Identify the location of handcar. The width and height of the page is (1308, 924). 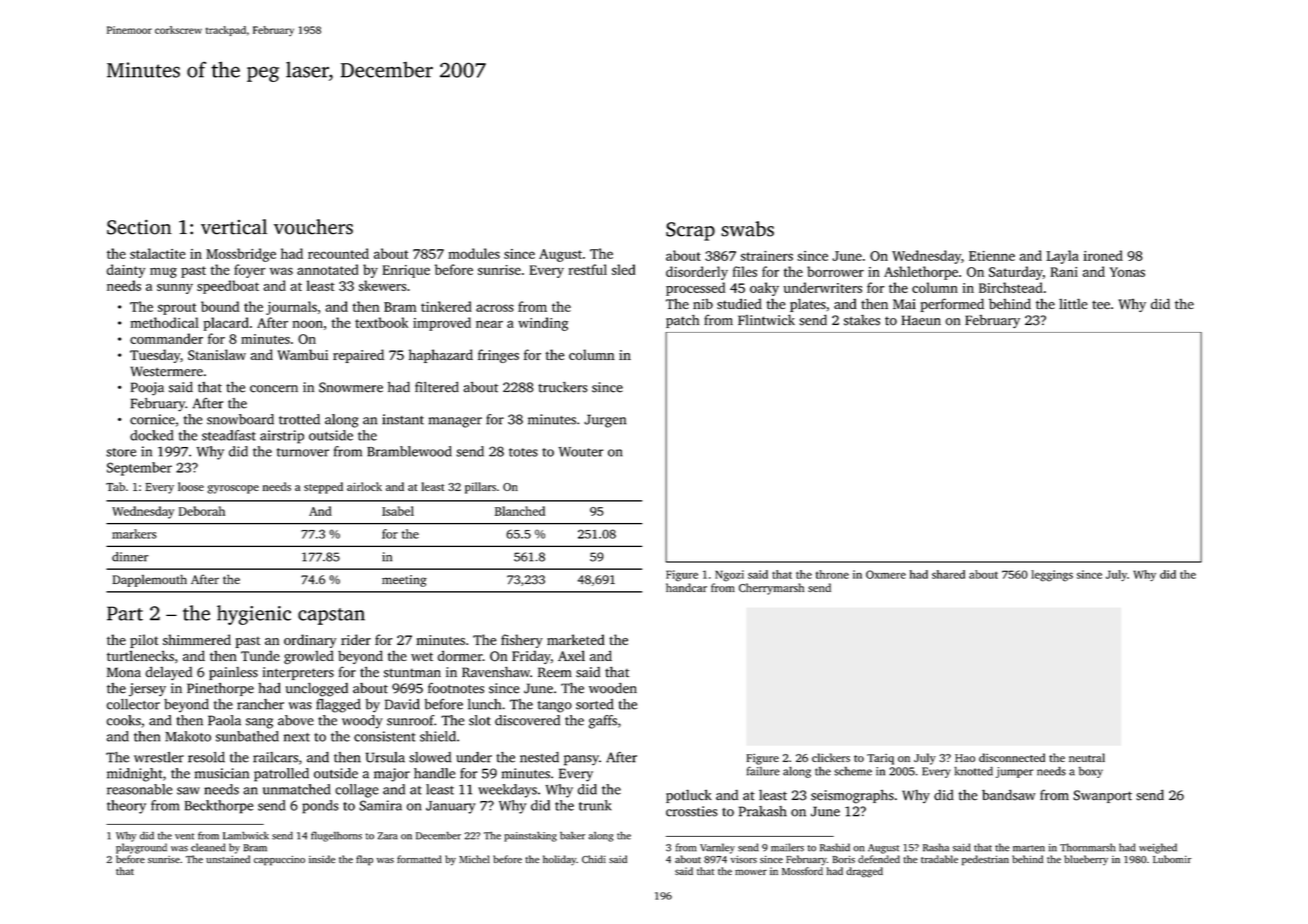
(686, 587).
